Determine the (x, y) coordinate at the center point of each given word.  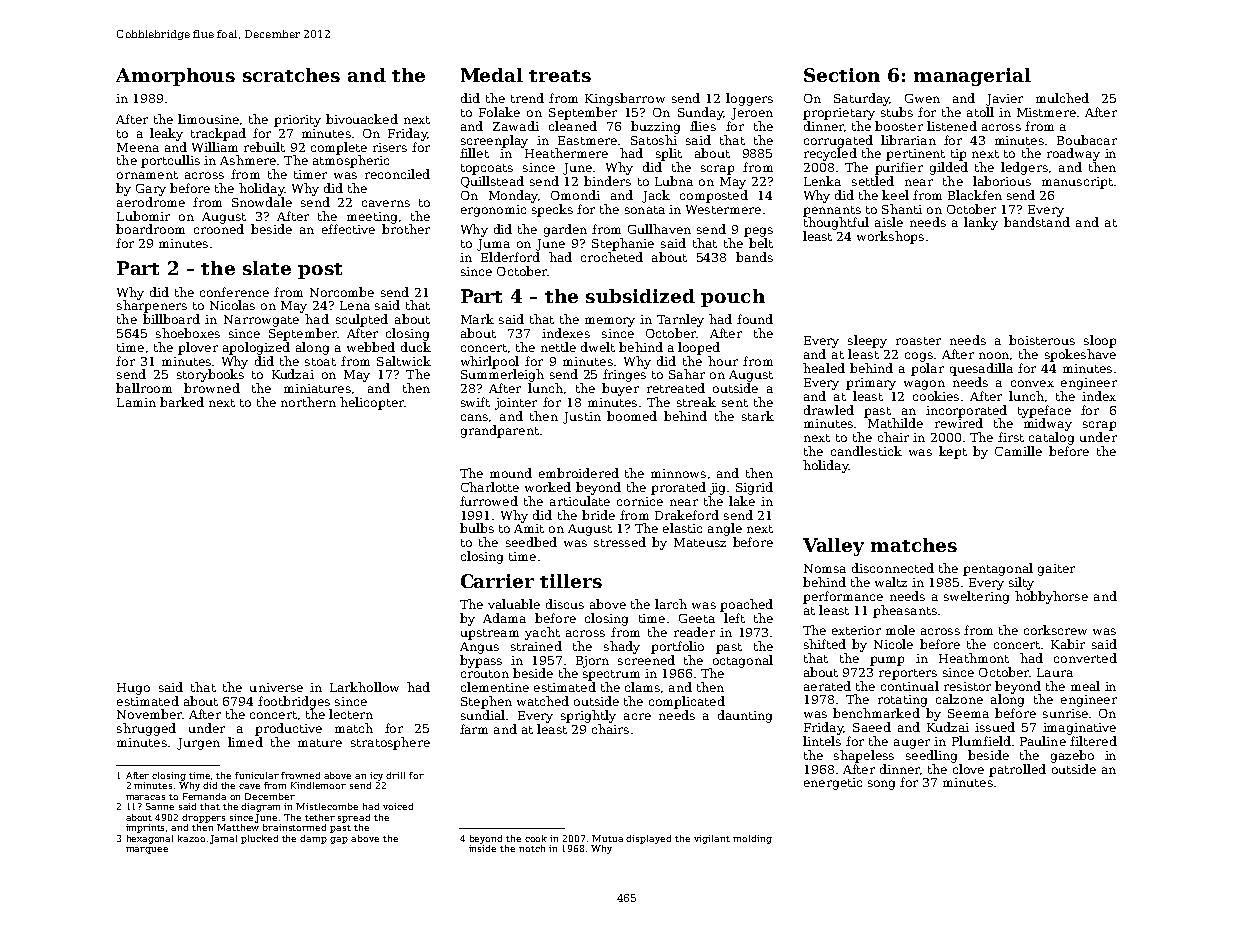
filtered (1093, 741)
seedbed (531, 542)
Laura (1055, 672)
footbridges (294, 702)
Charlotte (490, 487)
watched (543, 701)
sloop (1100, 341)
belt (761, 243)
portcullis (170, 161)
